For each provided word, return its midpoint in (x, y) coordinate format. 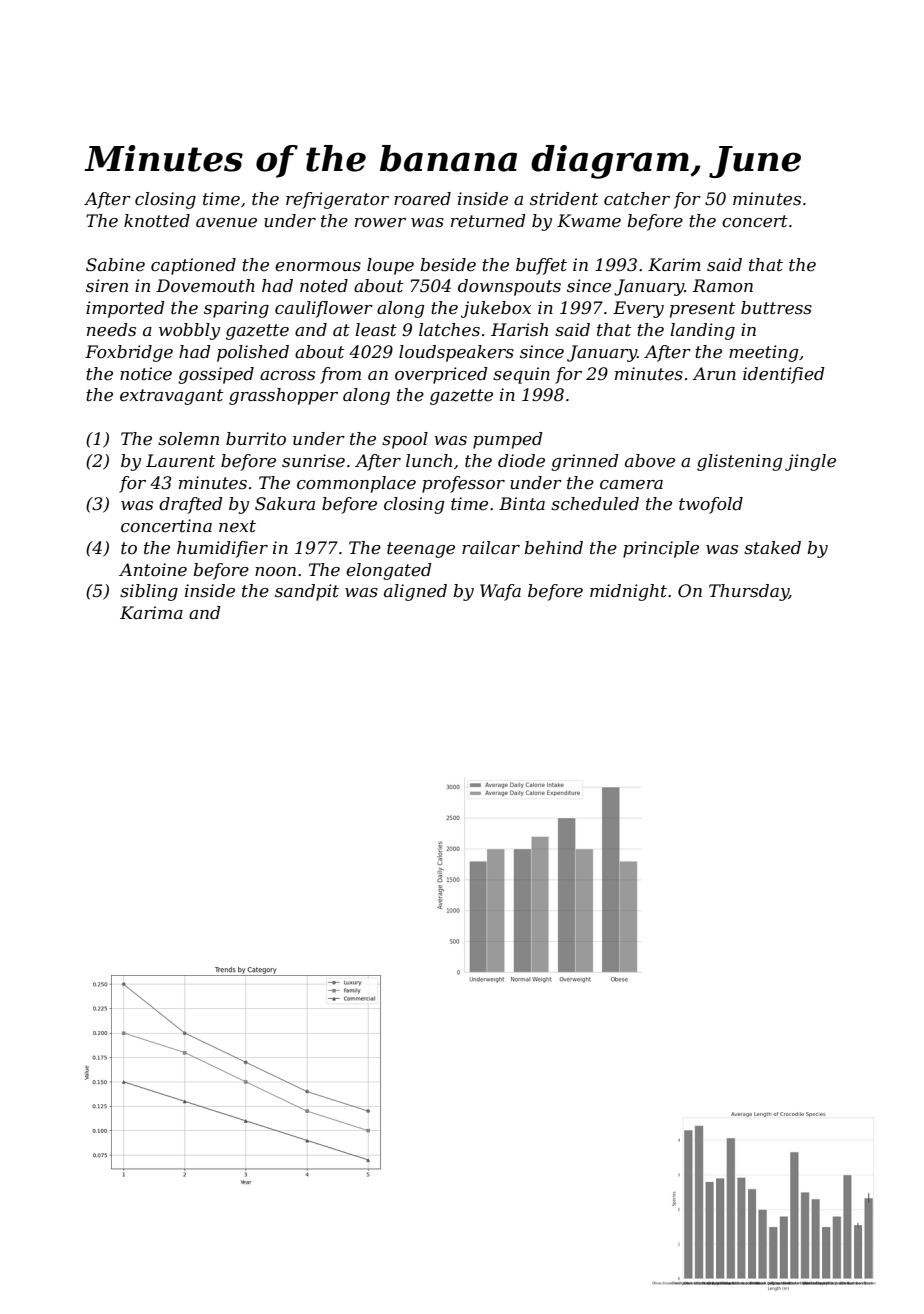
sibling (149, 592)
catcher (637, 199)
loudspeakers (456, 353)
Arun (714, 373)
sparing (236, 309)
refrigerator (337, 200)
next (237, 526)
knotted (157, 221)
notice (146, 374)
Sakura (285, 504)
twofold (711, 505)
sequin (521, 375)
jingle (810, 462)
